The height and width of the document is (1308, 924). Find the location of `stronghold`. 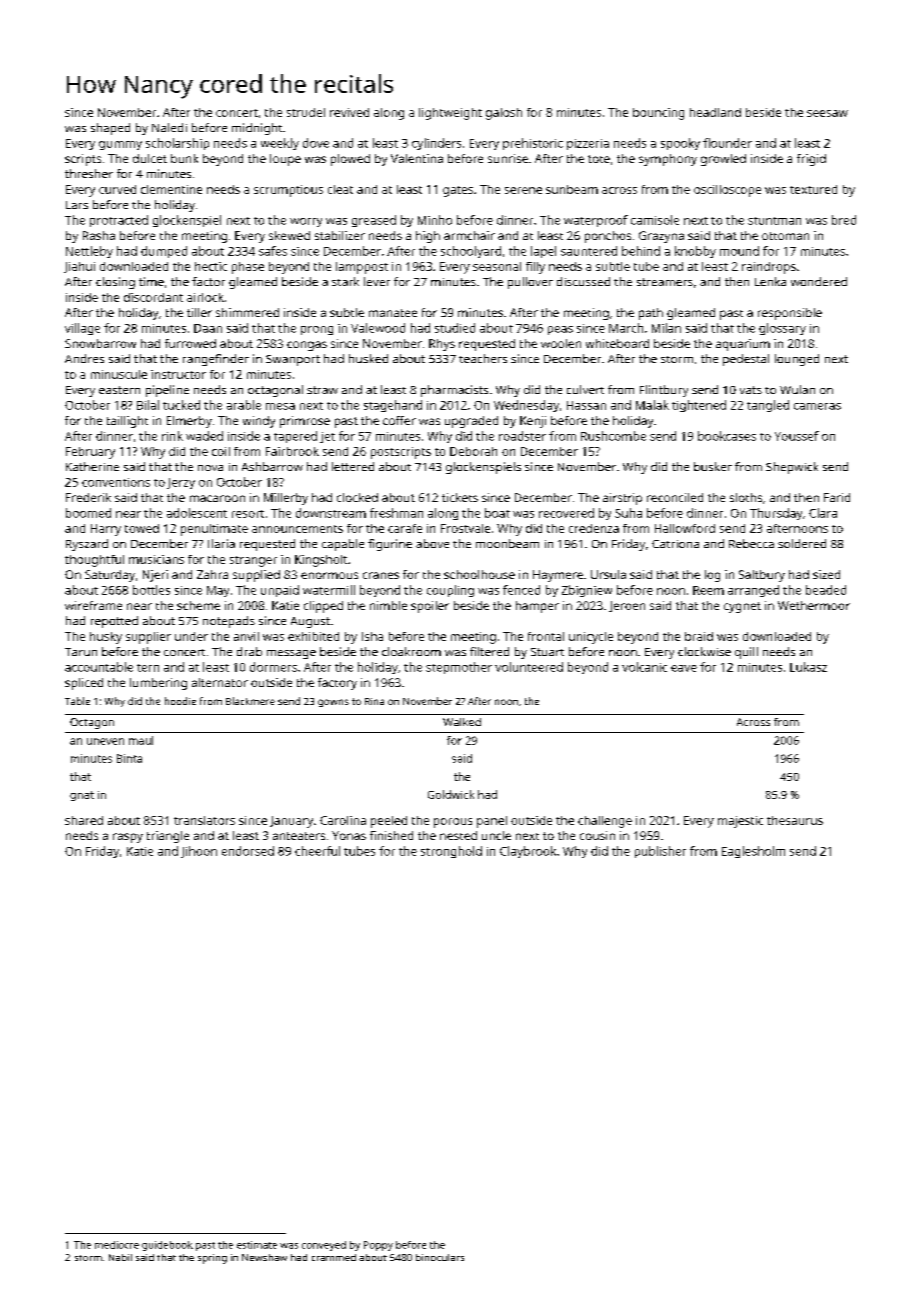

stronghold is located at coordinates (451, 852).
